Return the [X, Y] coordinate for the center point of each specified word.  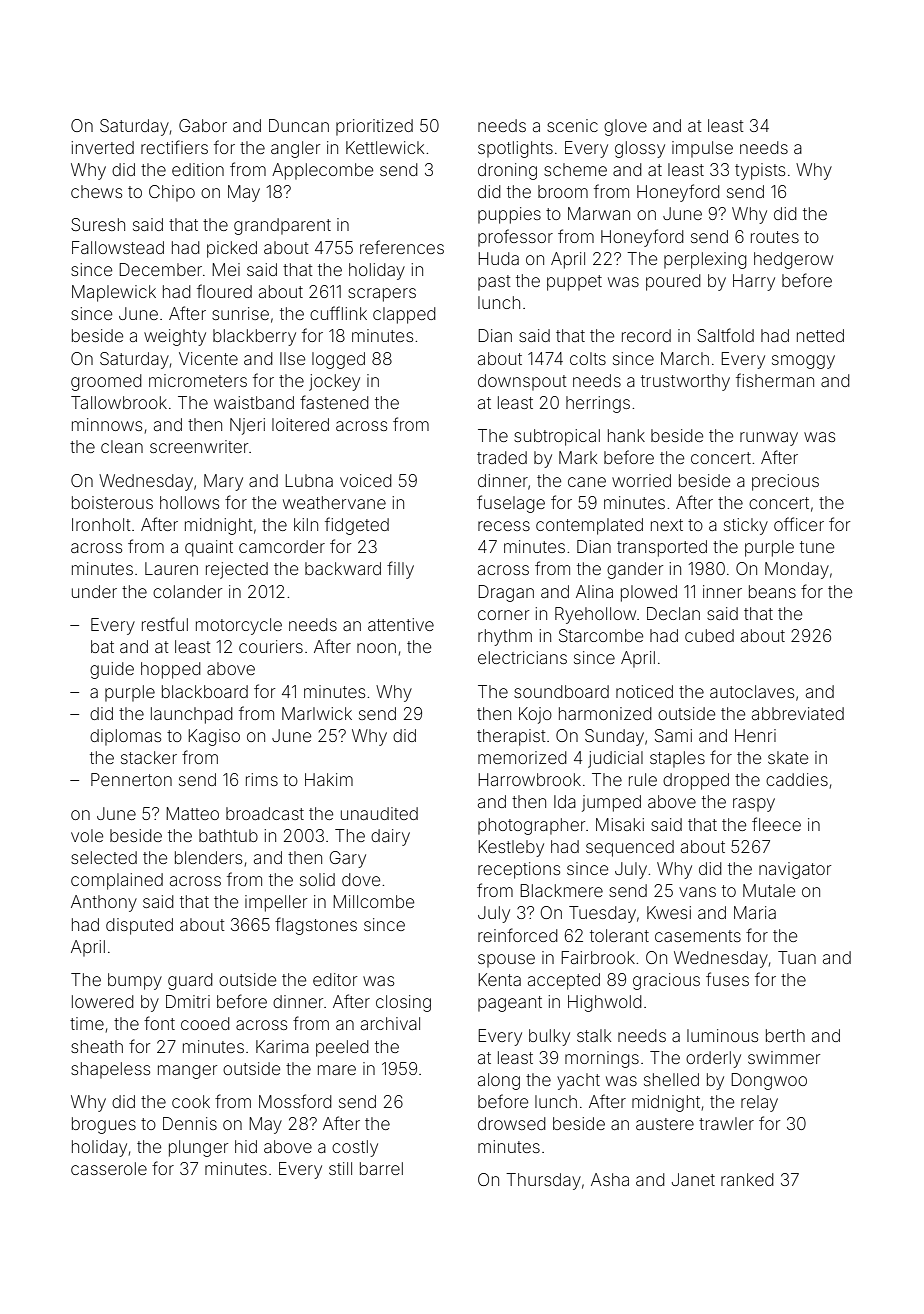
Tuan [797, 957]
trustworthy [685, 382]
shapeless [110, 1070]
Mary [223, 482]
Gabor [203, 125]
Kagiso [214, 737]
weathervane [334, 502]
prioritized [374, 127]
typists [760, 171]
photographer [531, 826]
